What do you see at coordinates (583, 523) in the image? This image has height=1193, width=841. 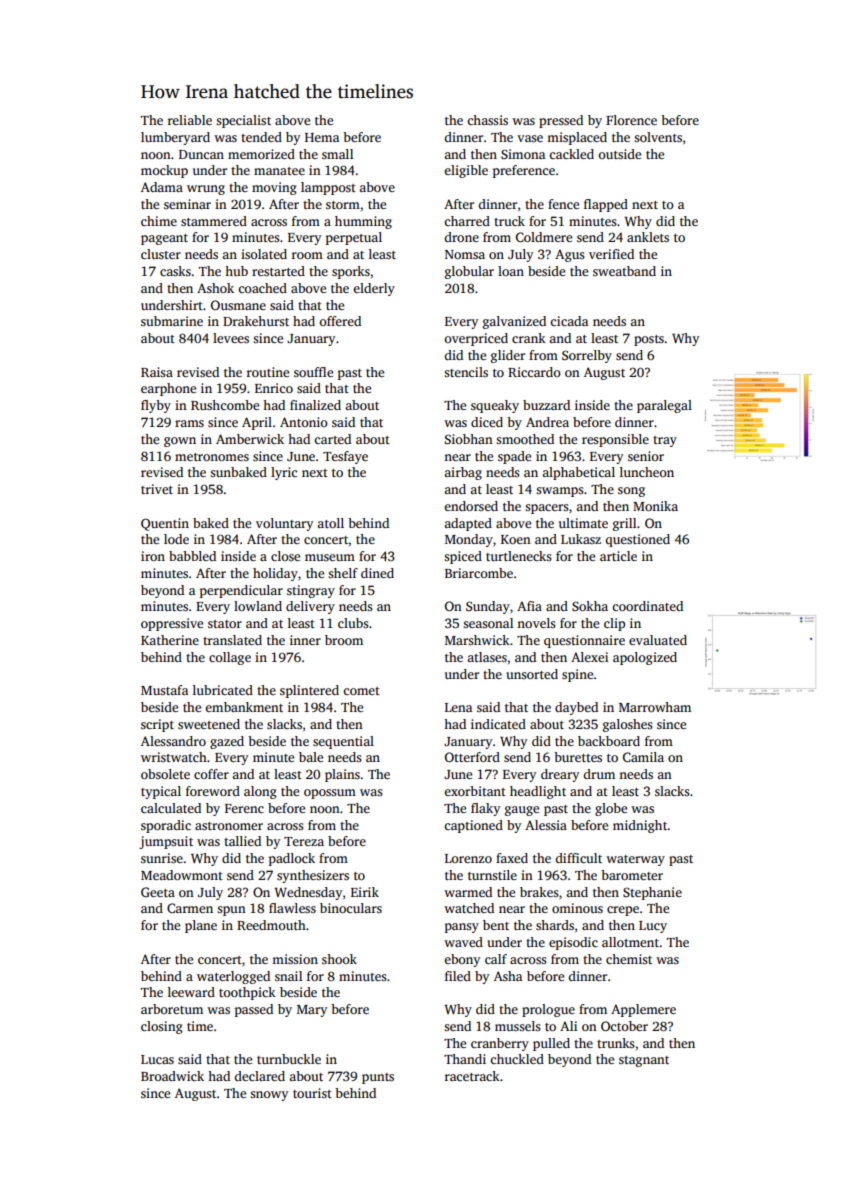 I see `ultimate` at bounding box center [583, 523].
